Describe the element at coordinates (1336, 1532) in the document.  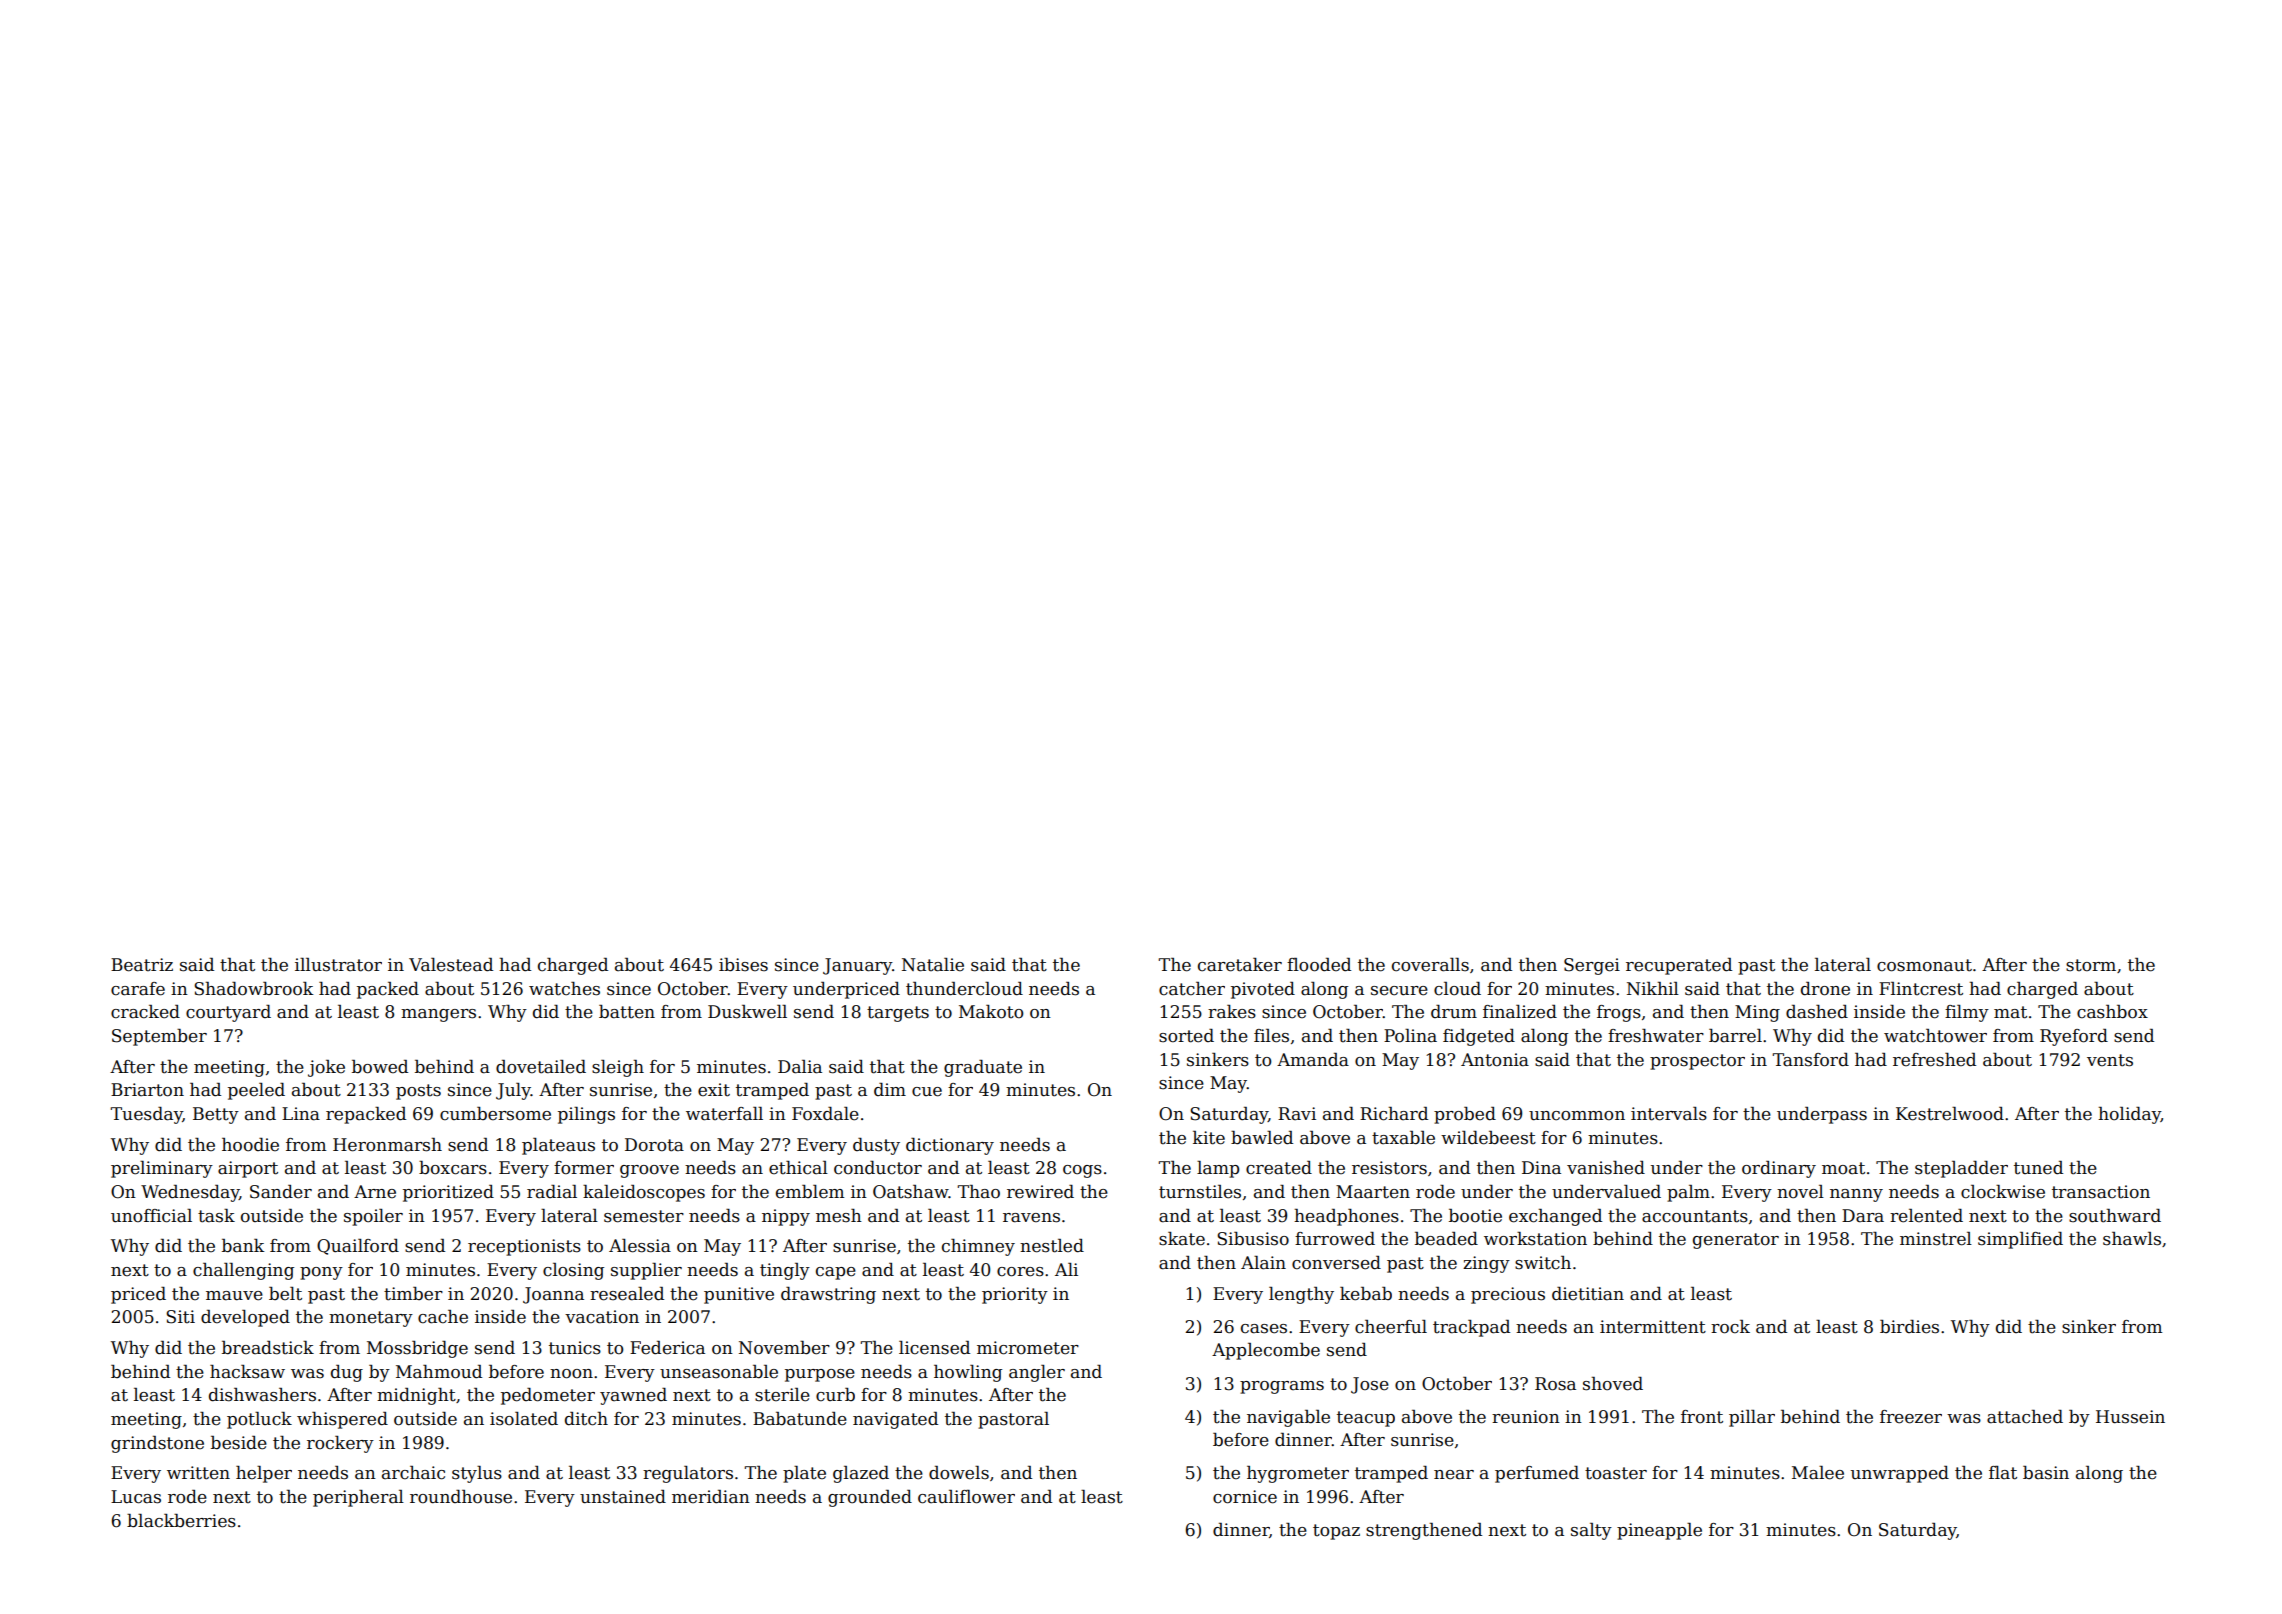
I see `topaz` at that location.
